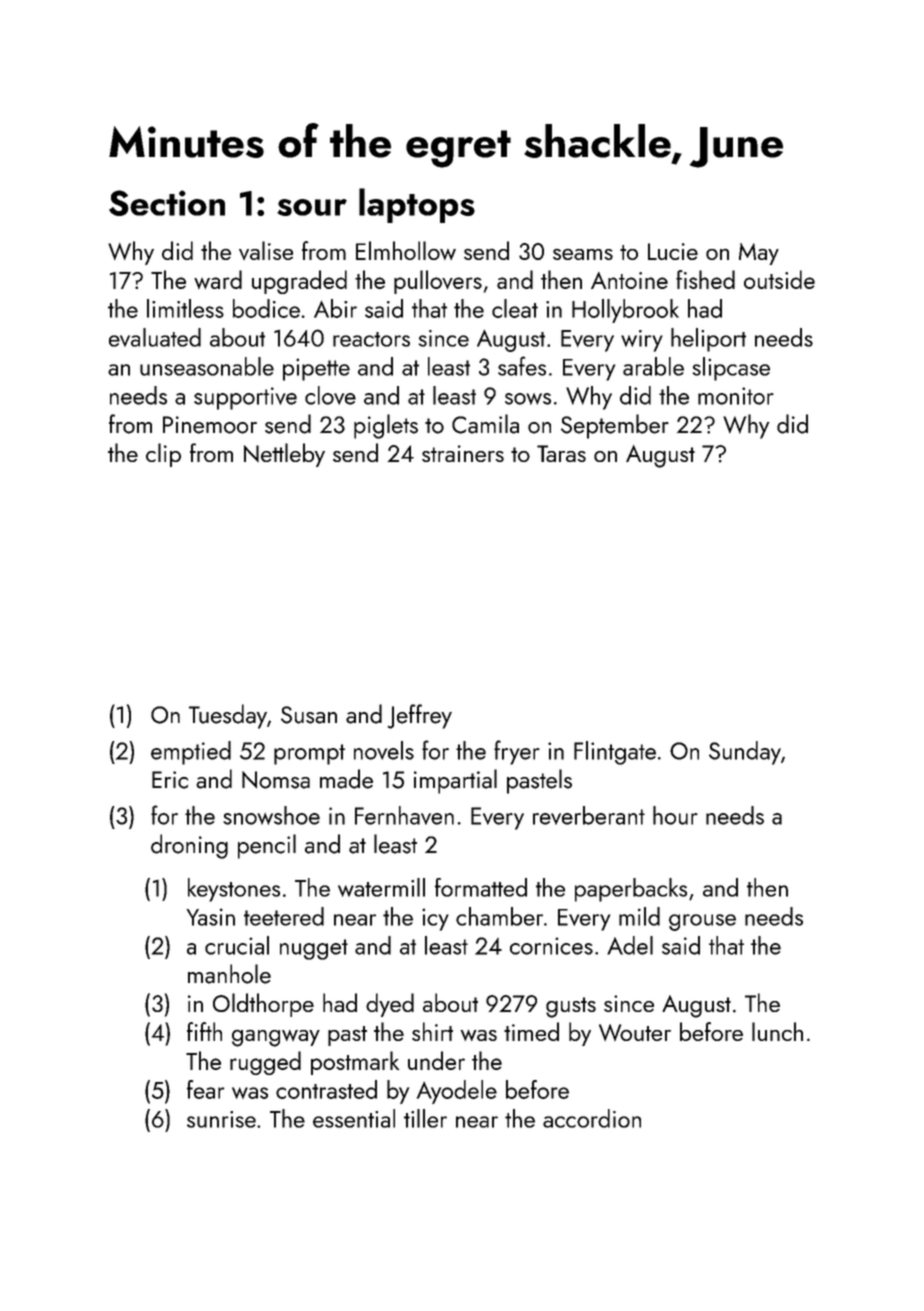  What do you see at coordinates (266, 308) in the screenshot?
I see `bodice` at bounding box center [266, 308].
